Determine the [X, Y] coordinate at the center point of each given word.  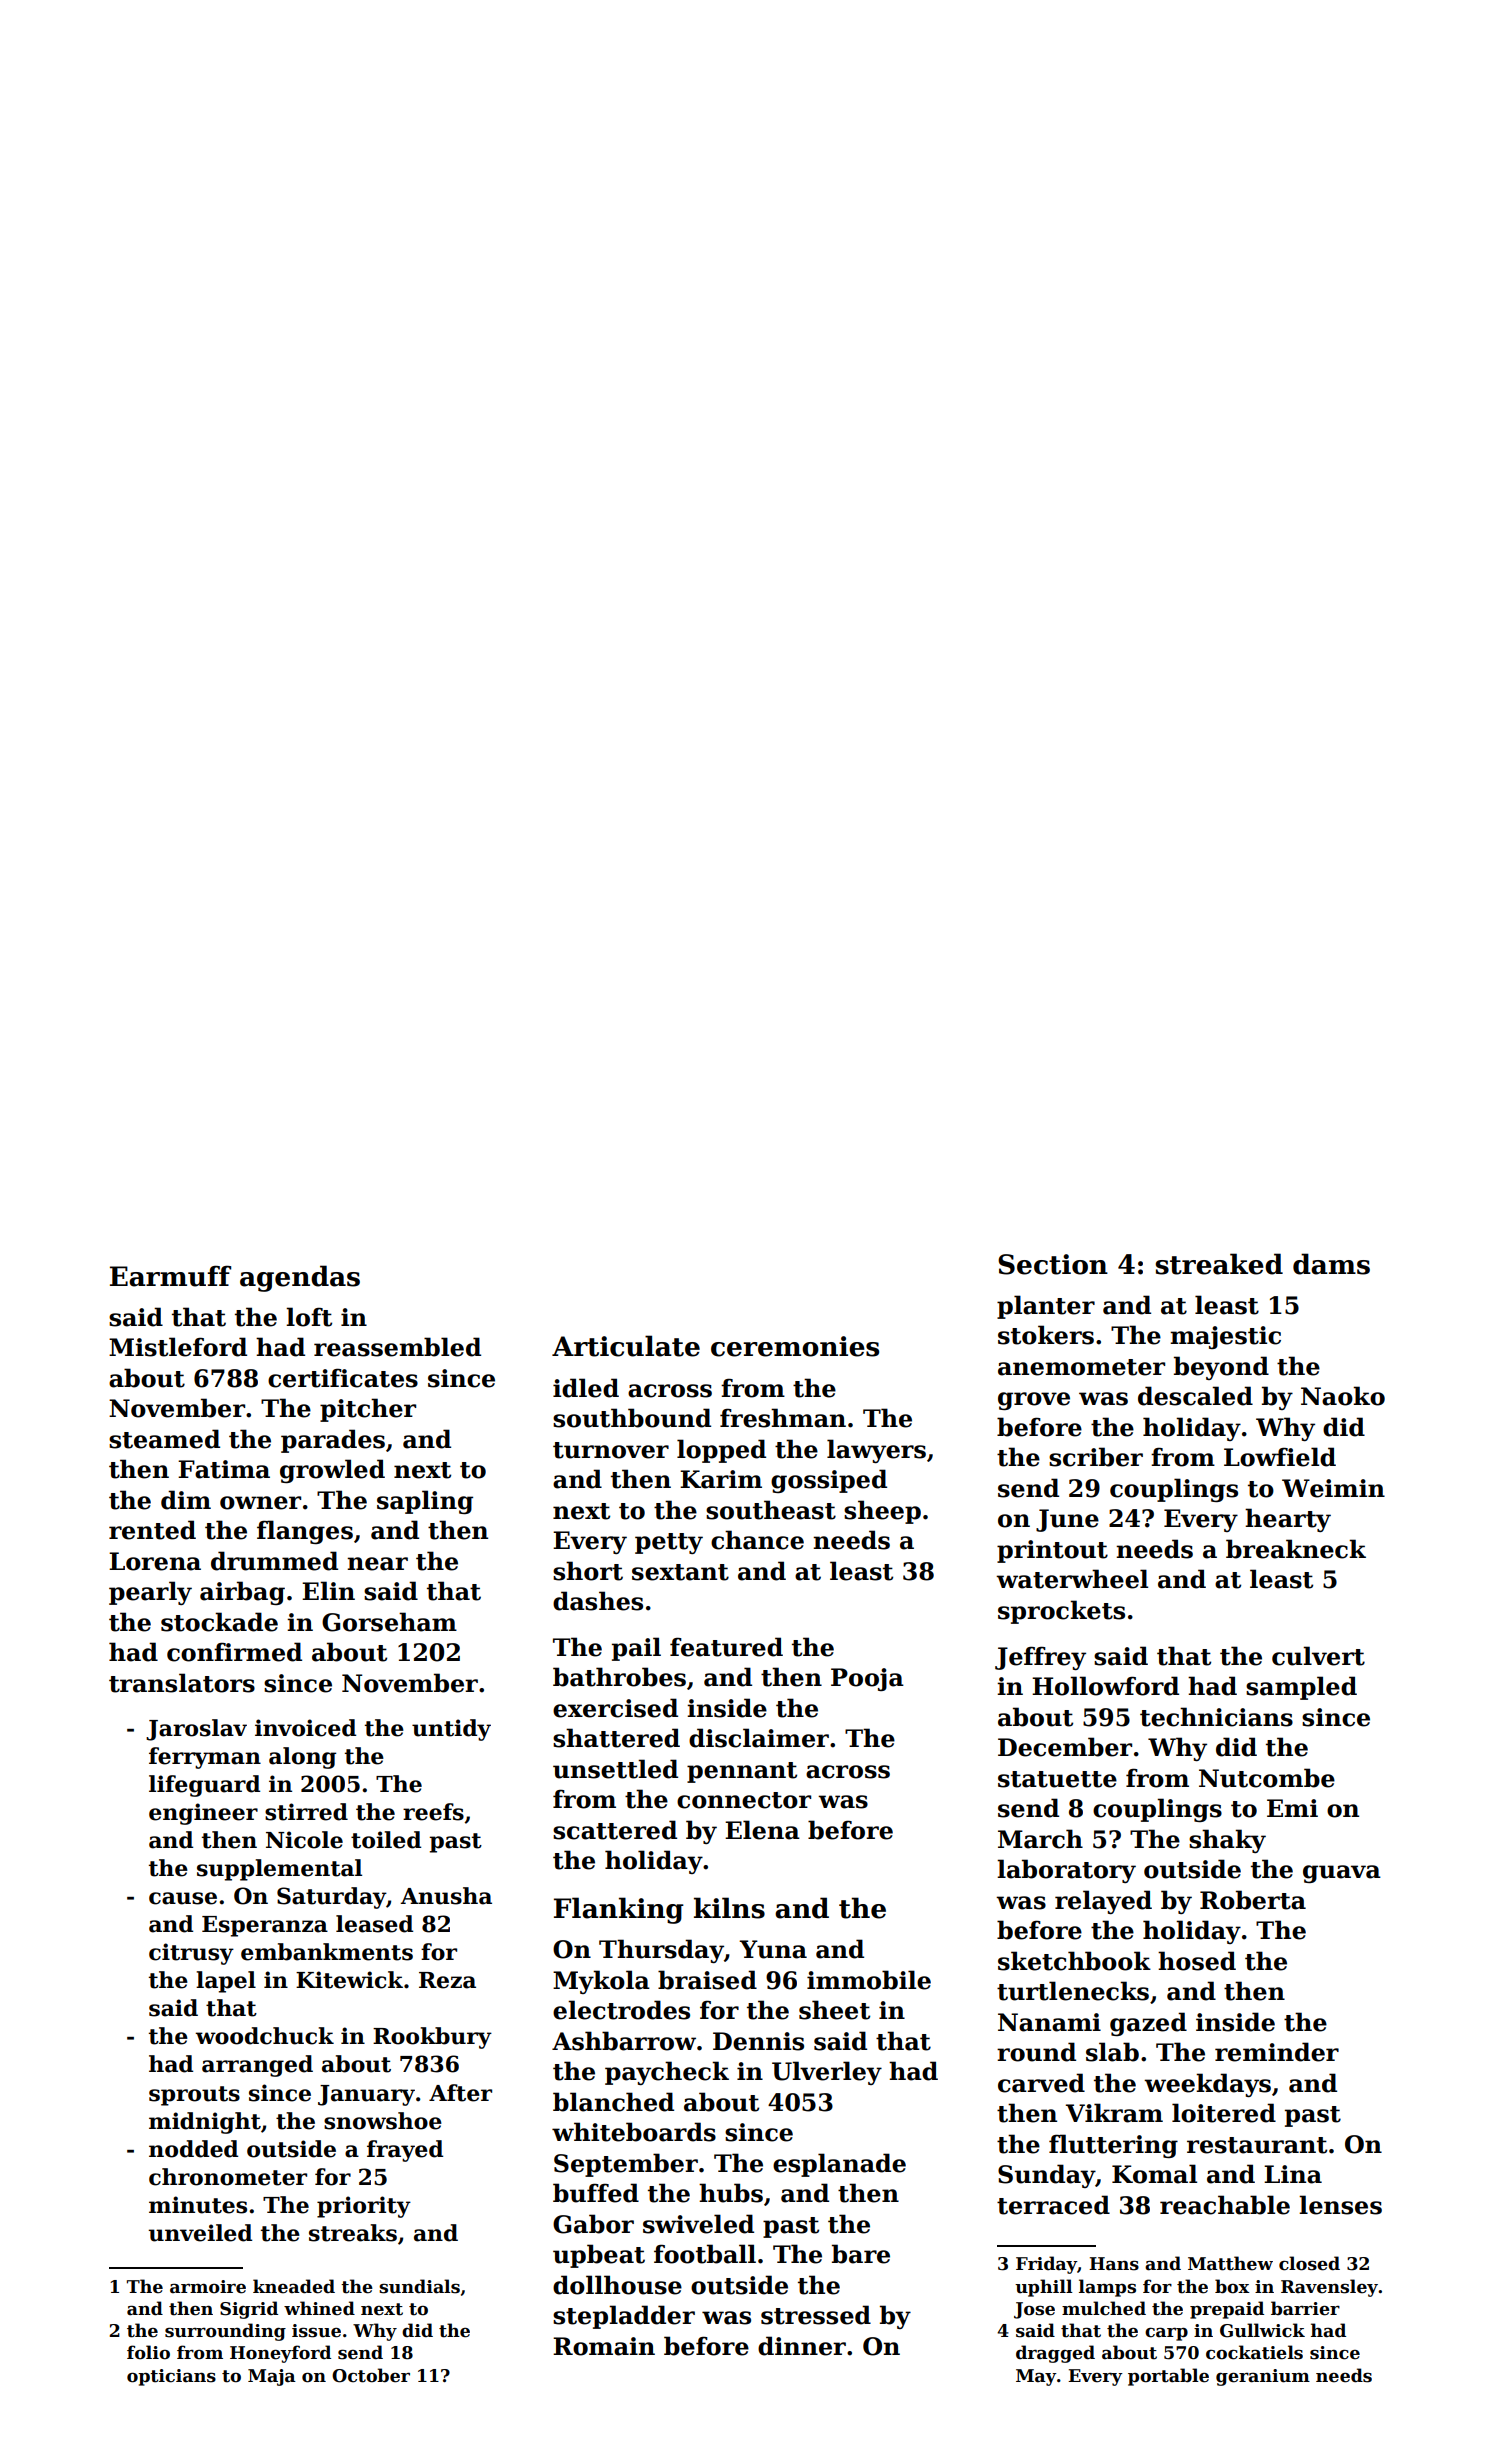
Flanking [619, 1910]
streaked [1219, 1264]
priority [364, 2207]
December [1065, 1747]
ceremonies [795, 1346]
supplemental [279, 1870]
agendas [300, 1278]
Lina [1293, 2174]
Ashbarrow [624, 2041]
